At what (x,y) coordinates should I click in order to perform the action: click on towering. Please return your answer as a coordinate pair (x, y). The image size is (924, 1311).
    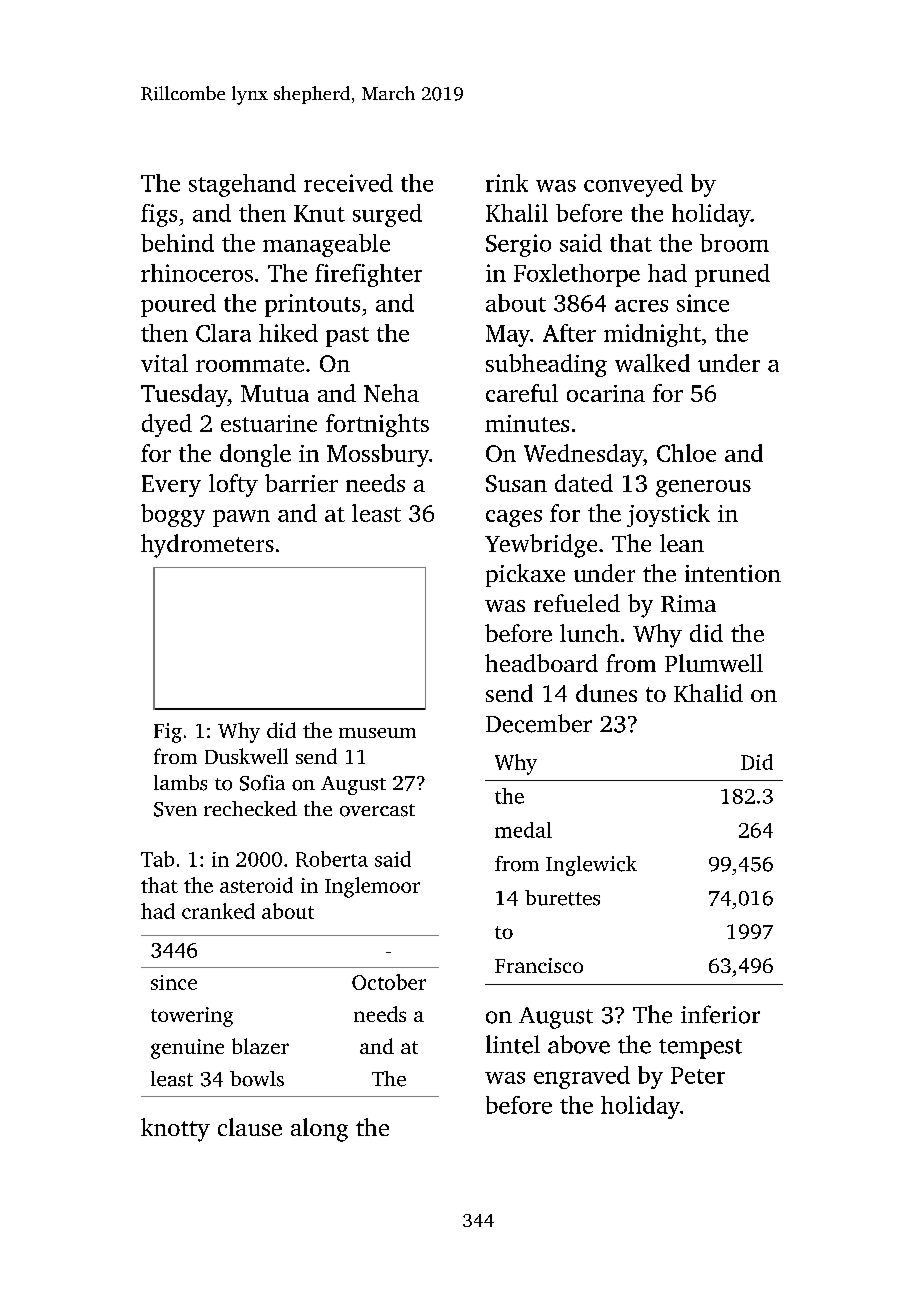
    Looking at the image, I should click on (192, 1017).
